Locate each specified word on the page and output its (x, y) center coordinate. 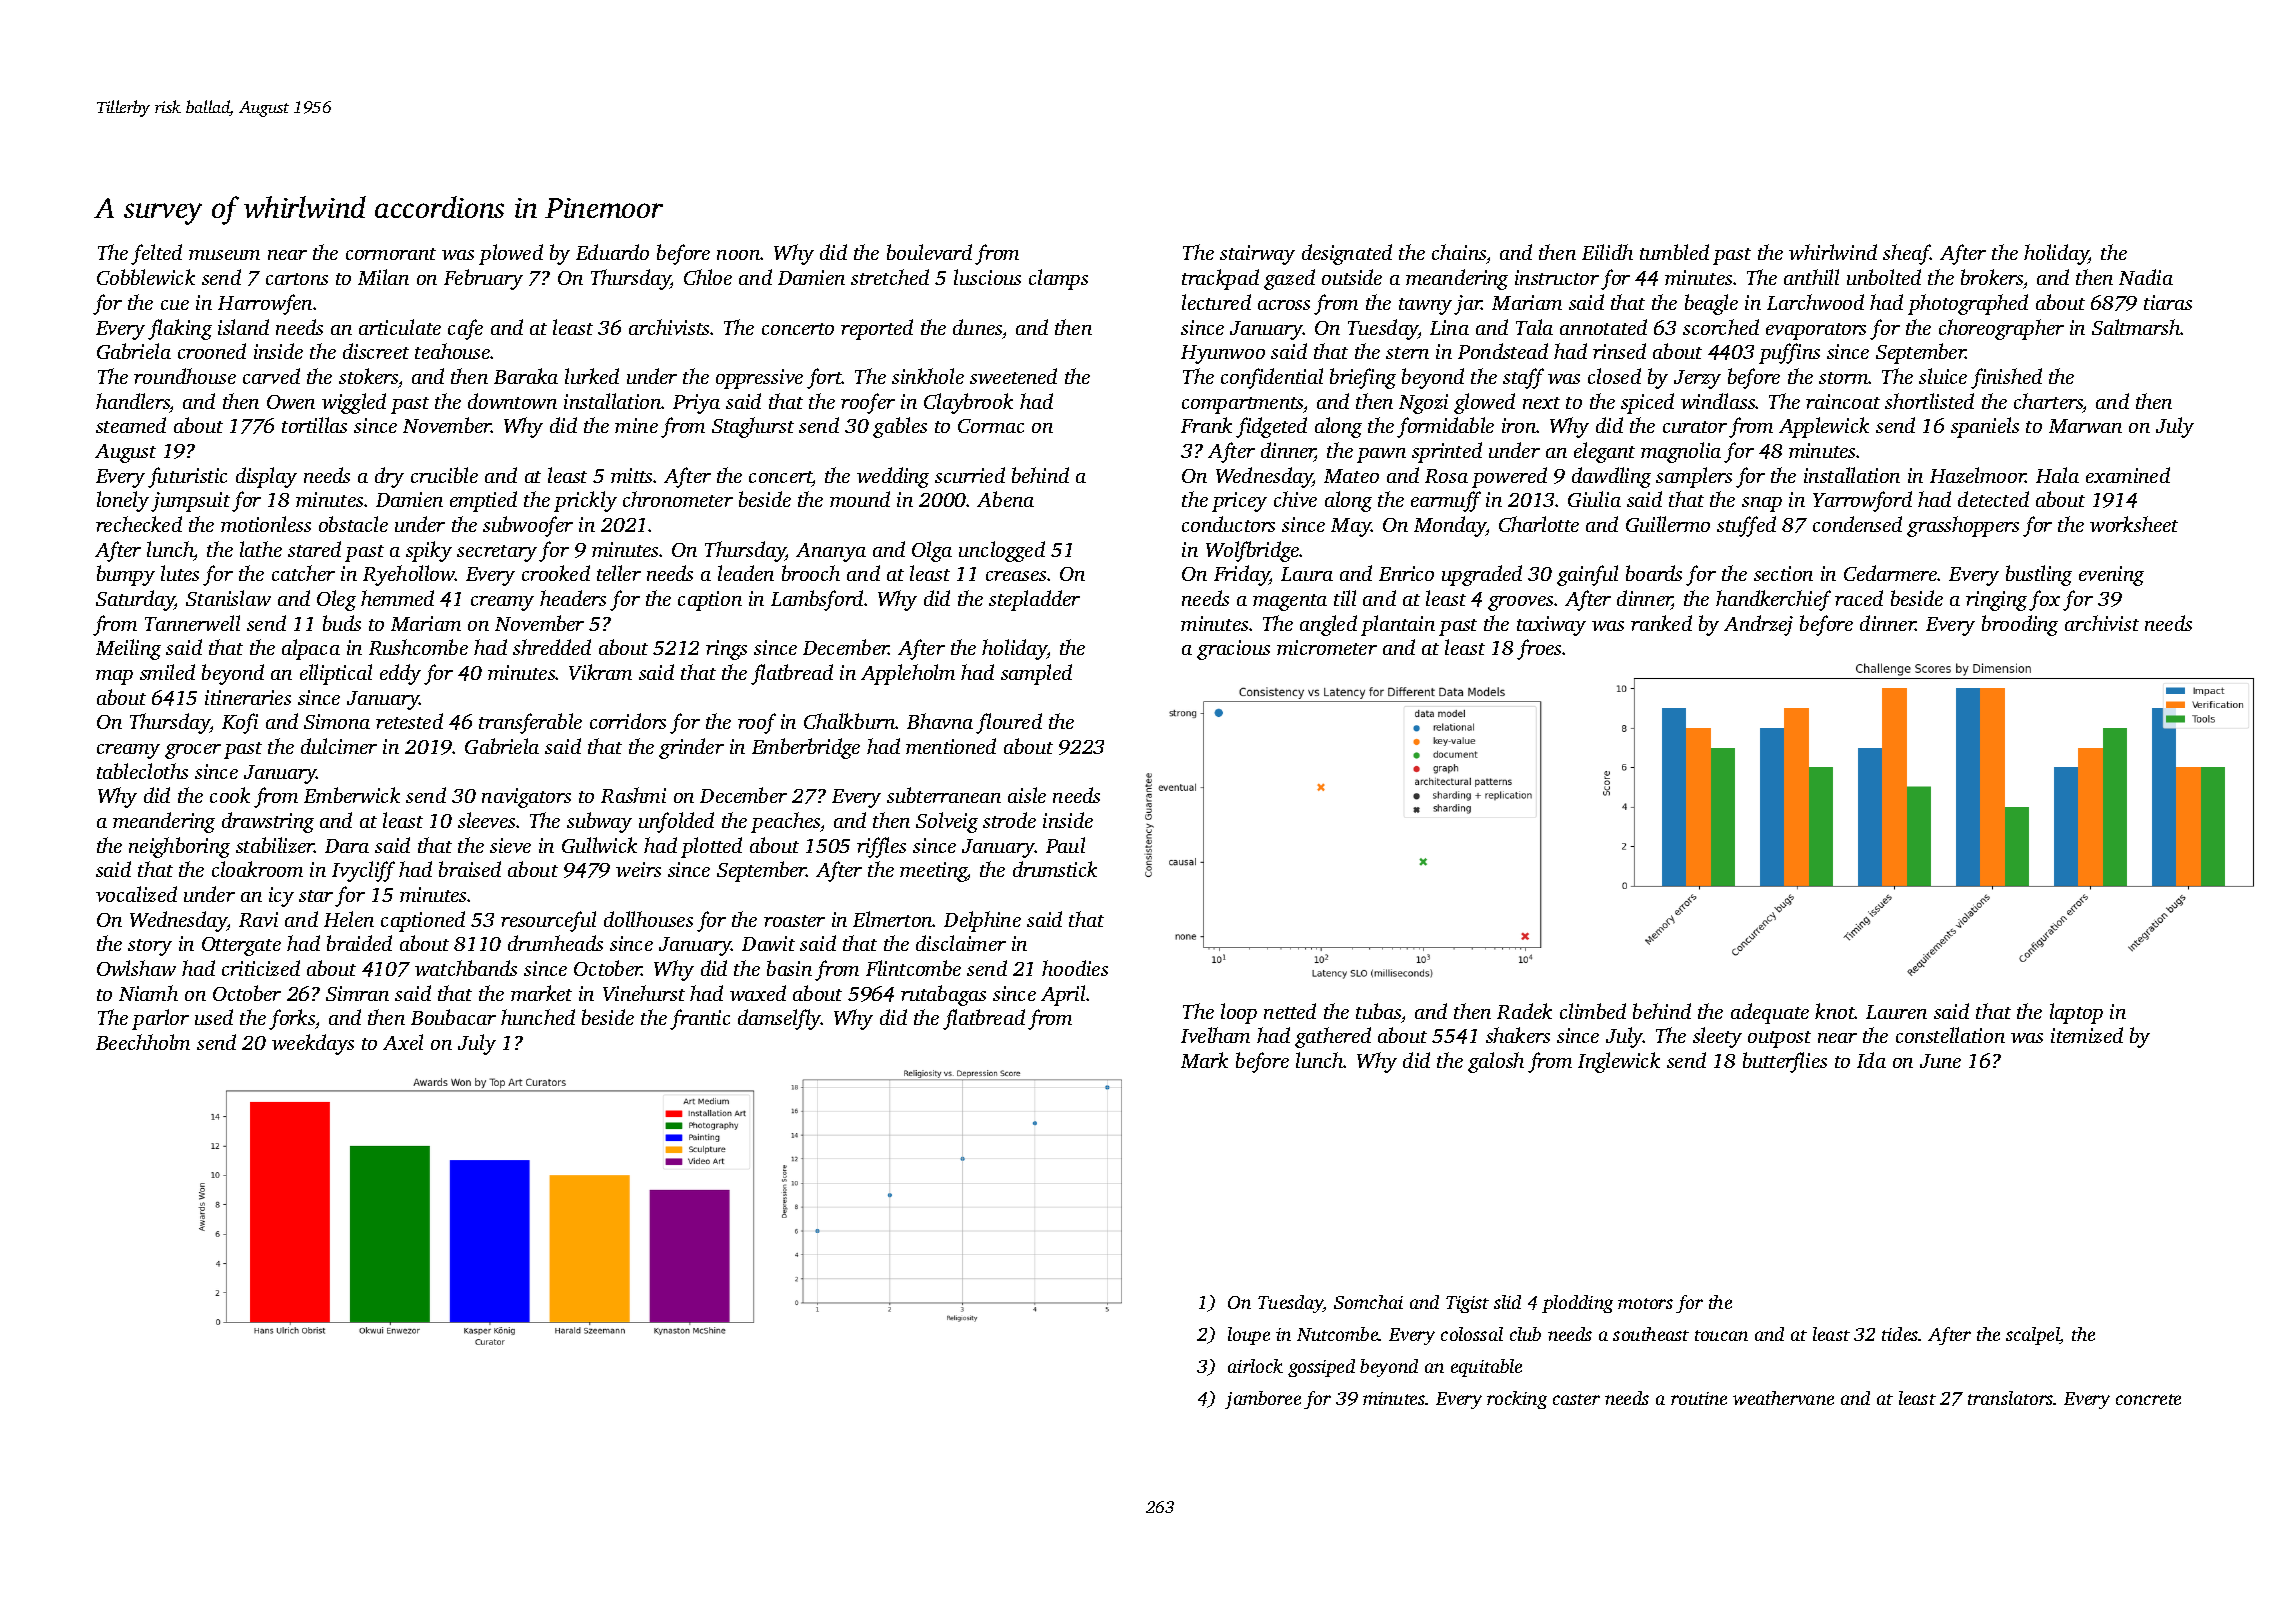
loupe (1249, 1336)
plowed (511, 254)
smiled (167, 672)
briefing (1363, 378)
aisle (1027, 795)
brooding (2020, 625)
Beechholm (143, 1042)
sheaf (1907, 254)
